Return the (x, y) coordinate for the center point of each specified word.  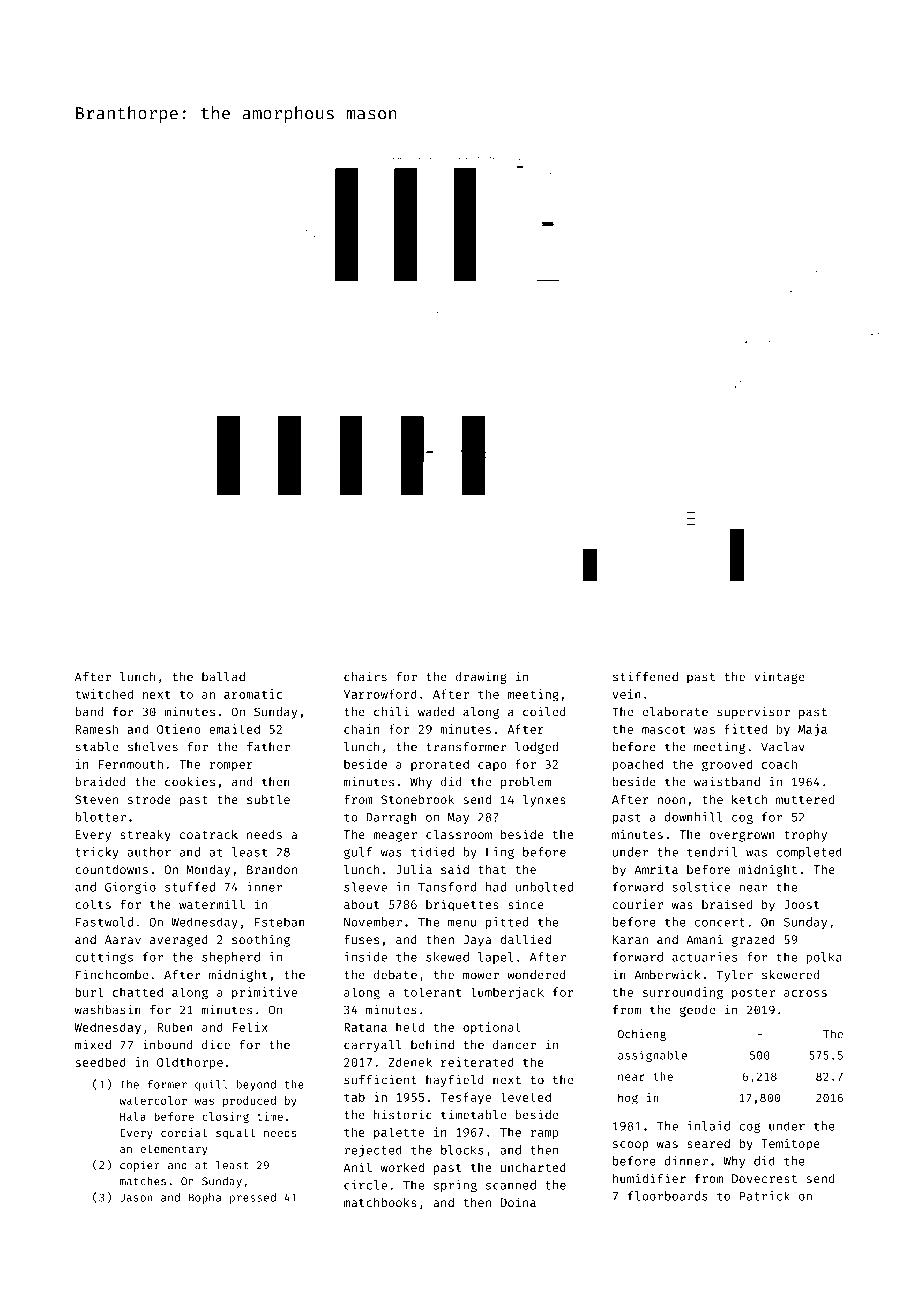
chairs (365, 677)
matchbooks (380, 1202)
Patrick (765, 1196)
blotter (100, 817)
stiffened (645, 676)
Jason (136, 1197)
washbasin (108, 1009)
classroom (459, 834)
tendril (712, 852)
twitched (104, 694)
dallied (525, 939)
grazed (753, 941)
